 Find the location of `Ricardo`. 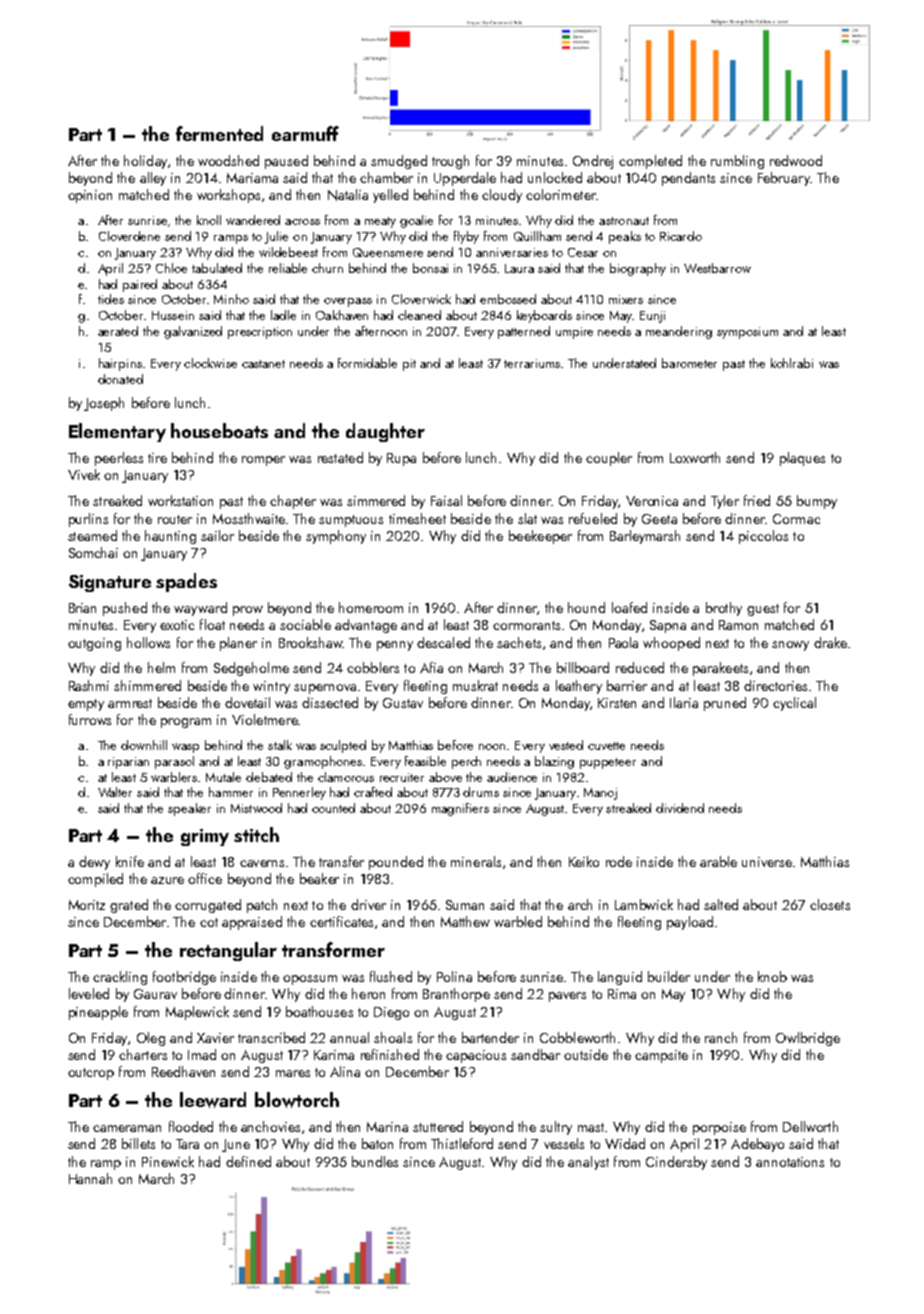

Ricardo is located at coordinates (681, 236).
